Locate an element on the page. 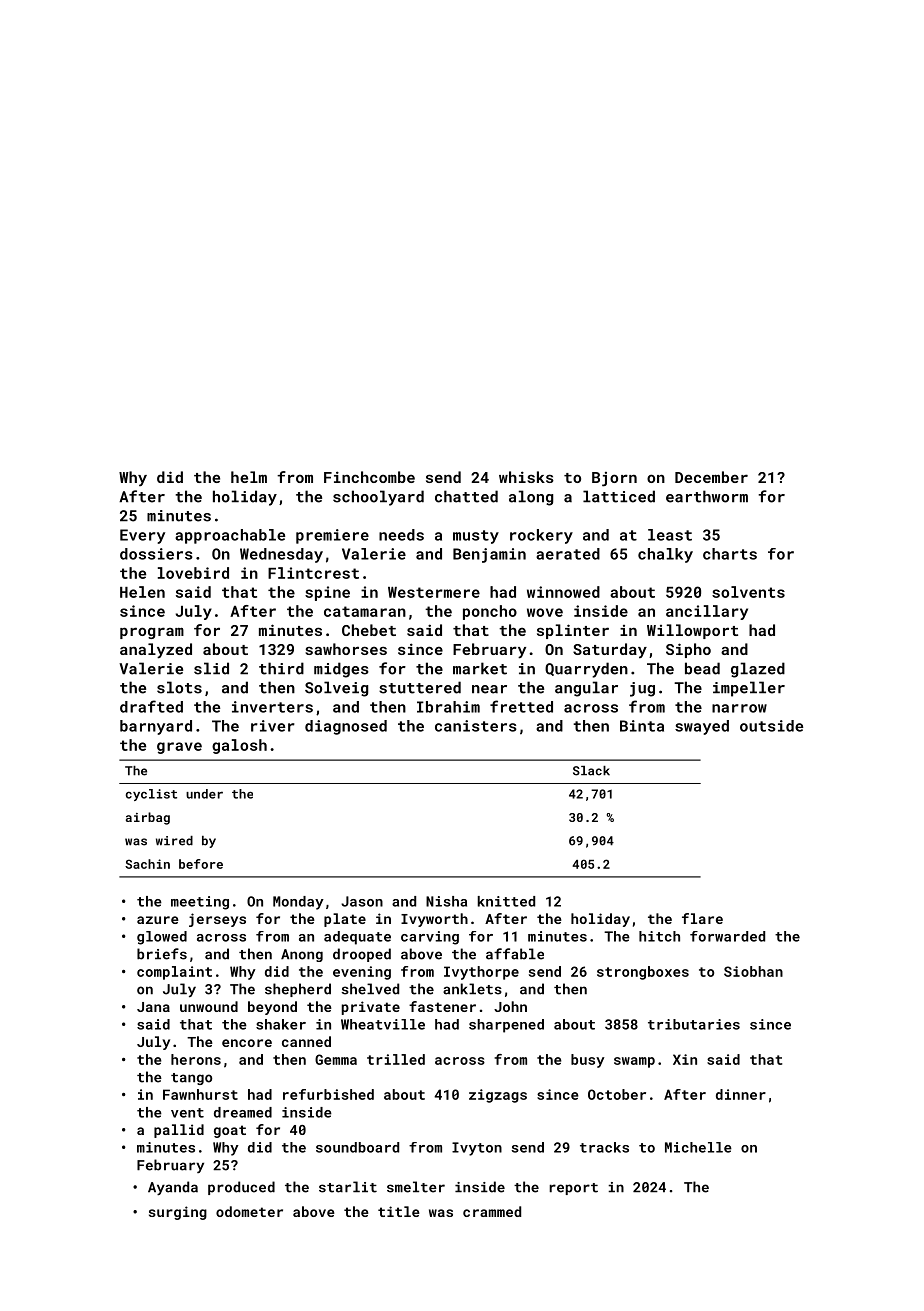 This page has width=924, height=1311. odometer is located at coordinates (249, 1211).
